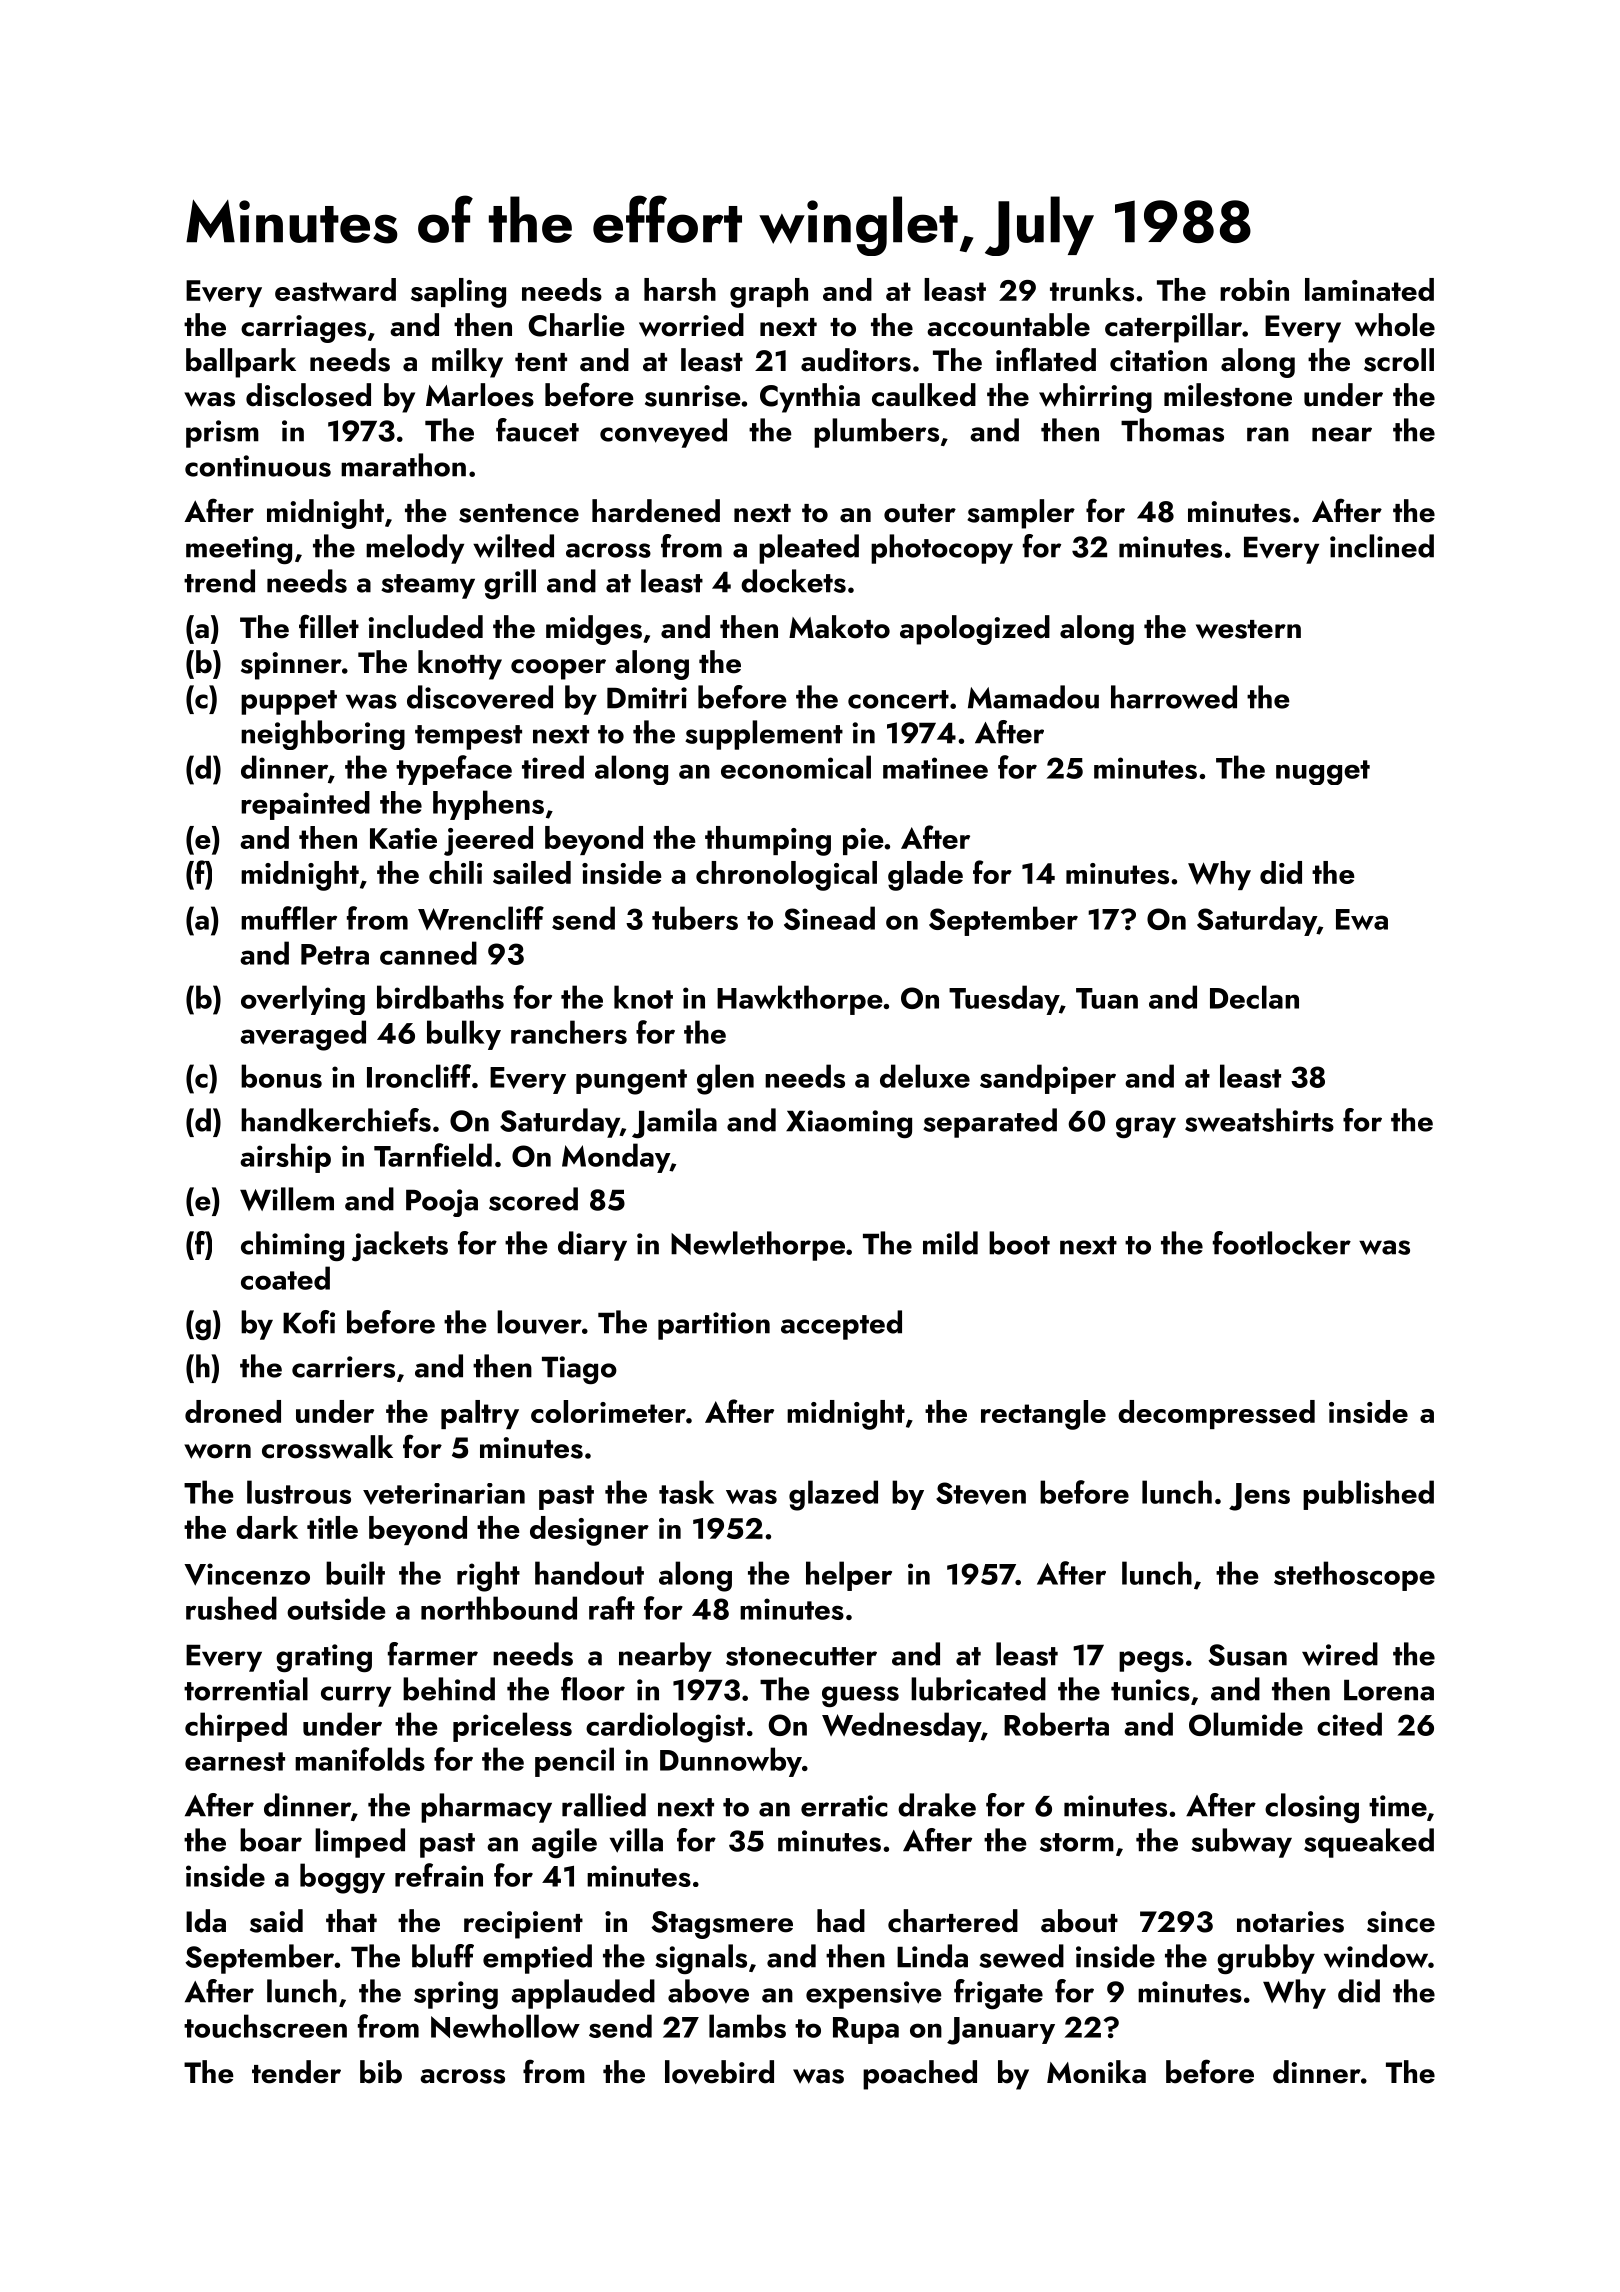  Describe the element at coordinates (335, 290) in the screenshot. I see `eastward` at that location.
